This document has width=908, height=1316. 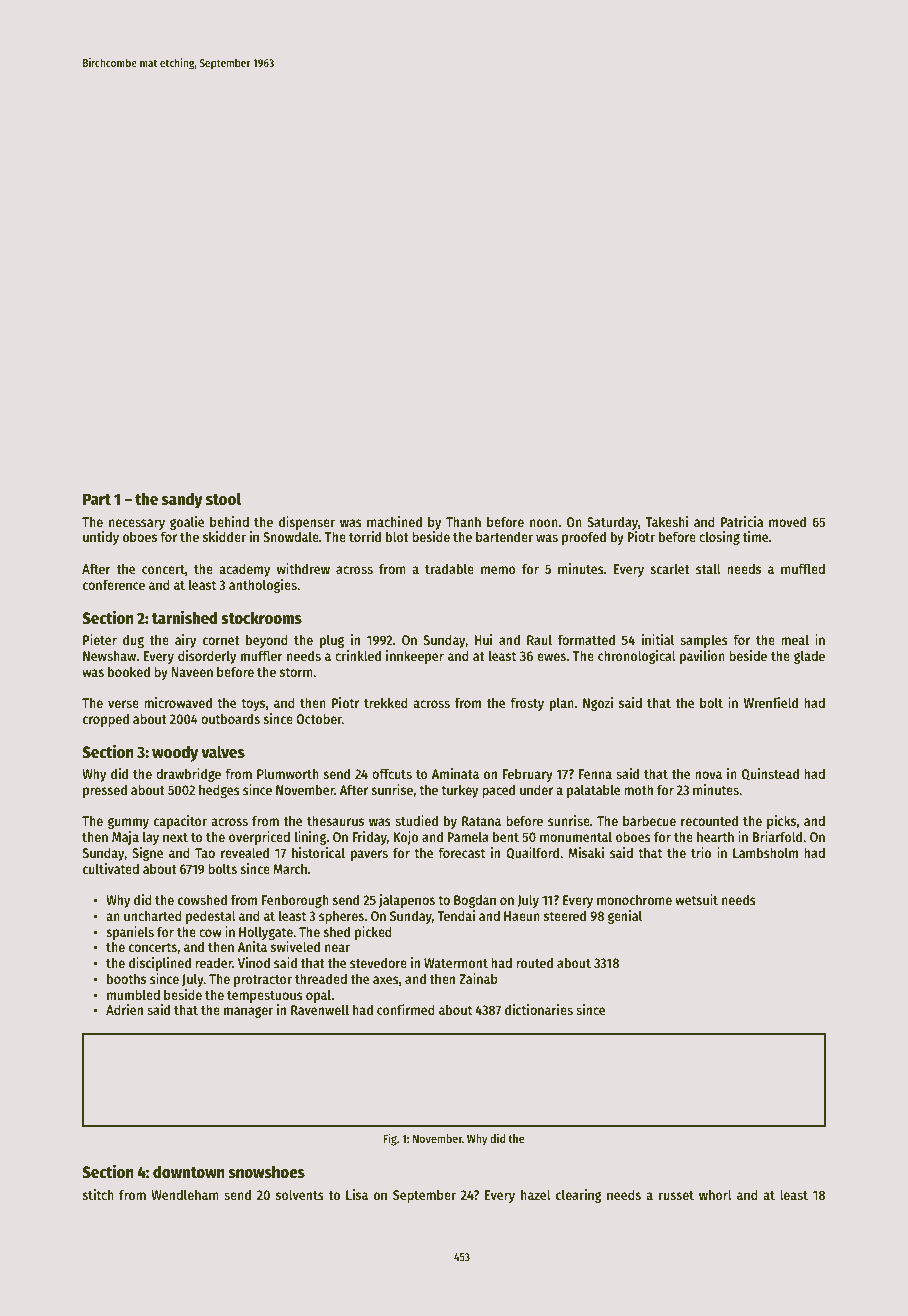 What do you see at coordinates (394, 521) in the document?
I see `machined` at bounding box center [394, 521].
